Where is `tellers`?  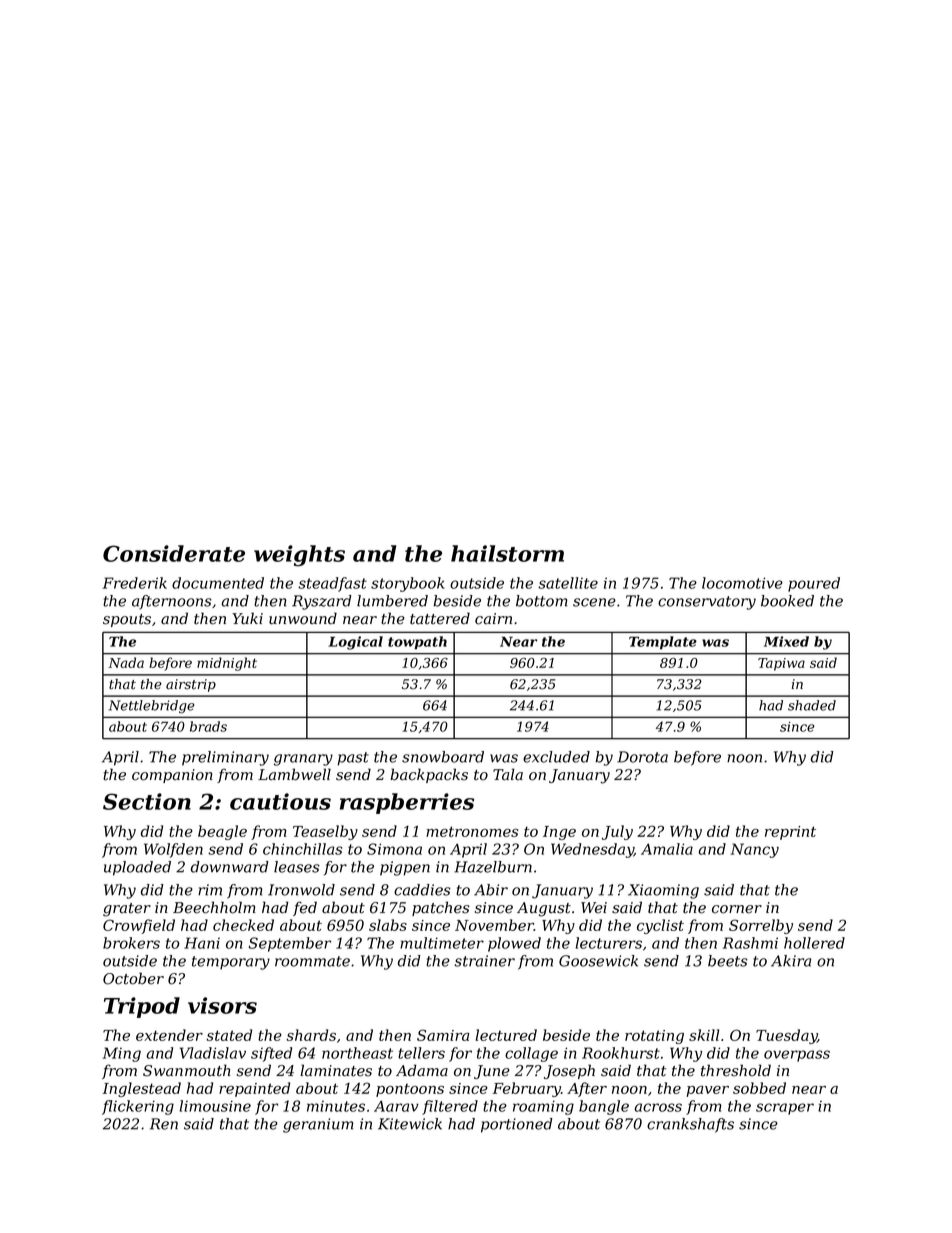 tellers is located at coordinates (421, 1053).
